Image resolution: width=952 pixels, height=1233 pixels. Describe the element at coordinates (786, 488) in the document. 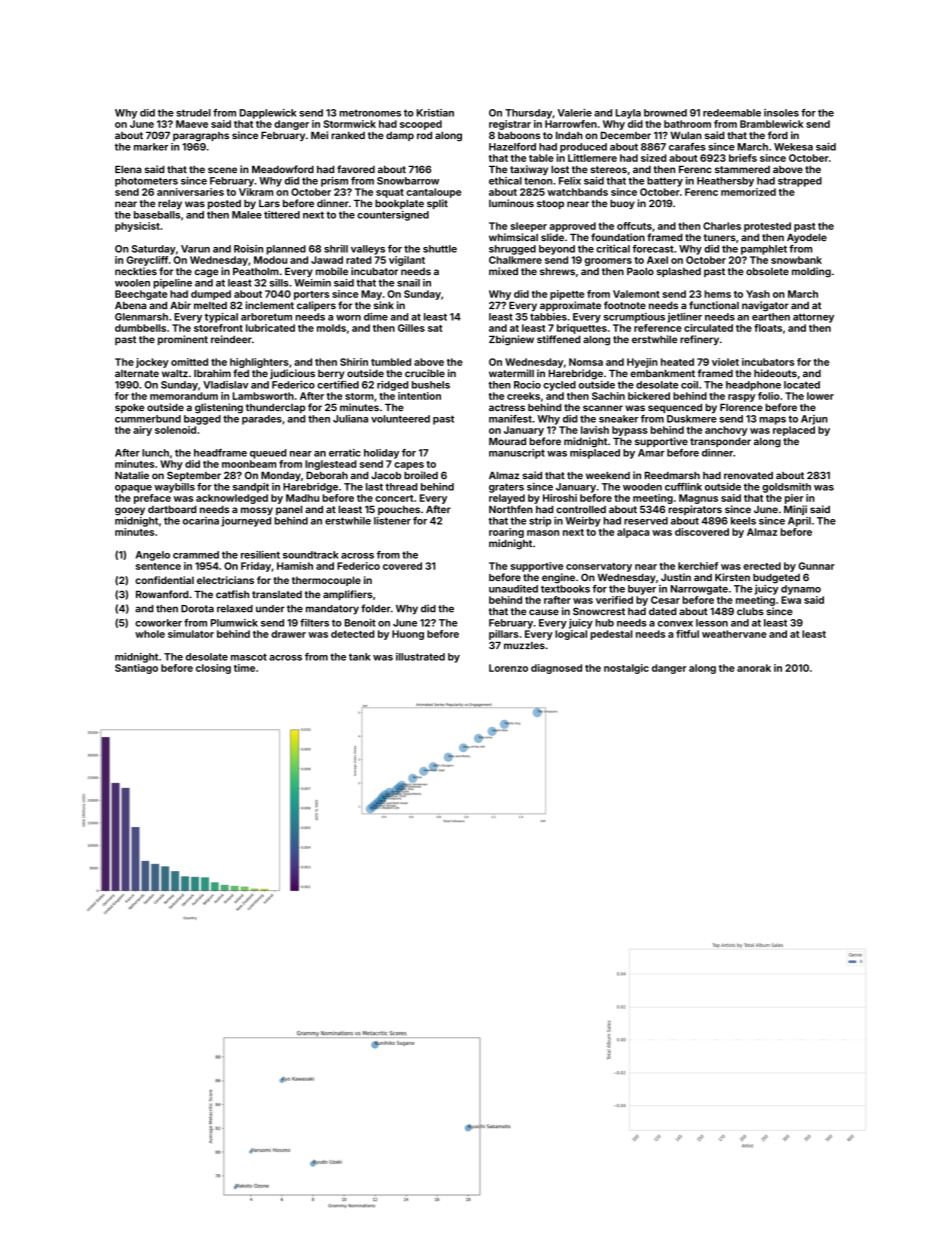

I see `goldsmith` at that location.
